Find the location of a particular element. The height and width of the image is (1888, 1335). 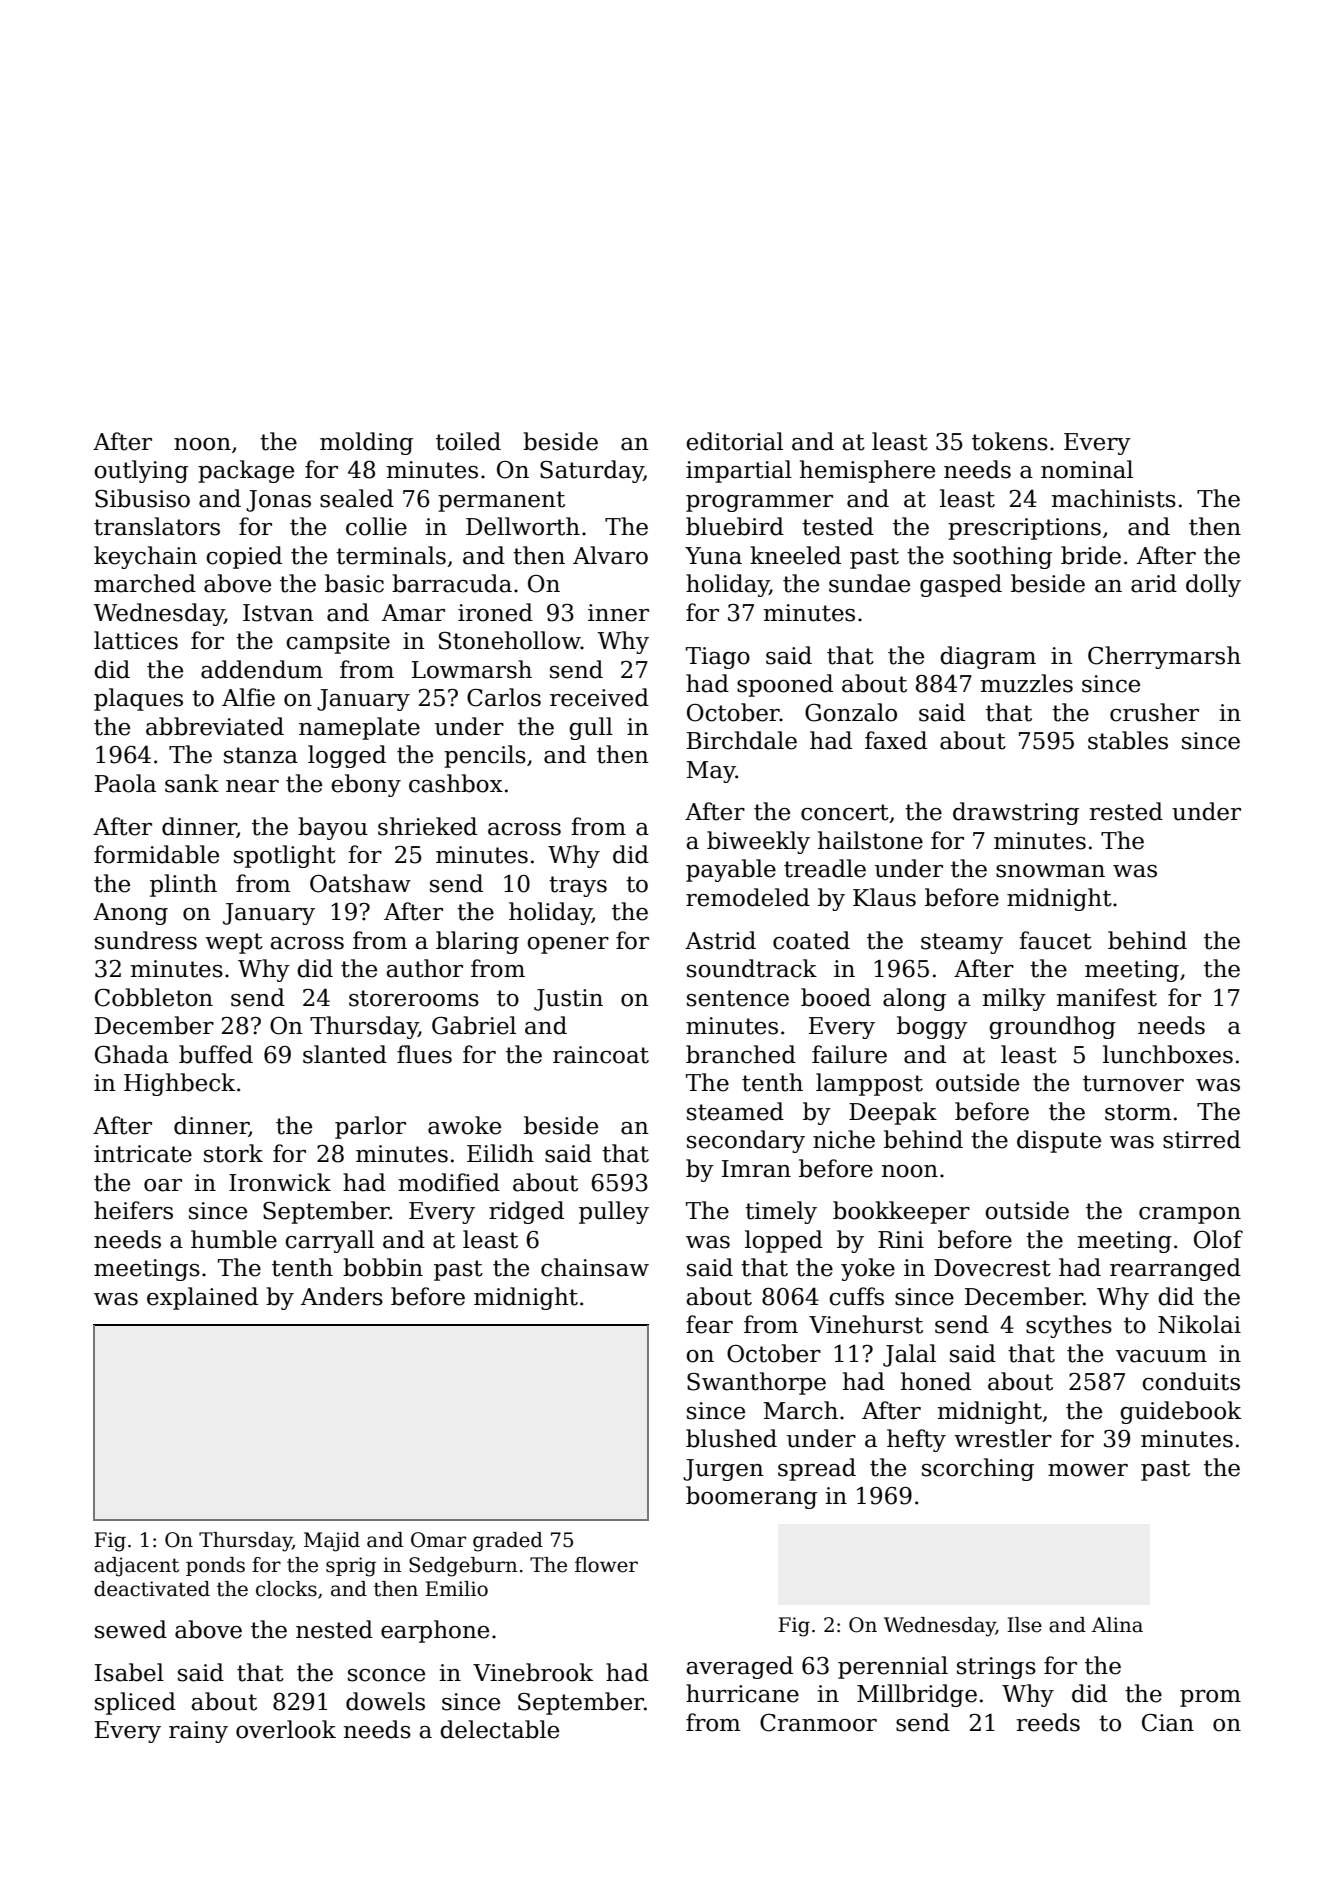

raincoat is located at coordinates (601, 1055).
